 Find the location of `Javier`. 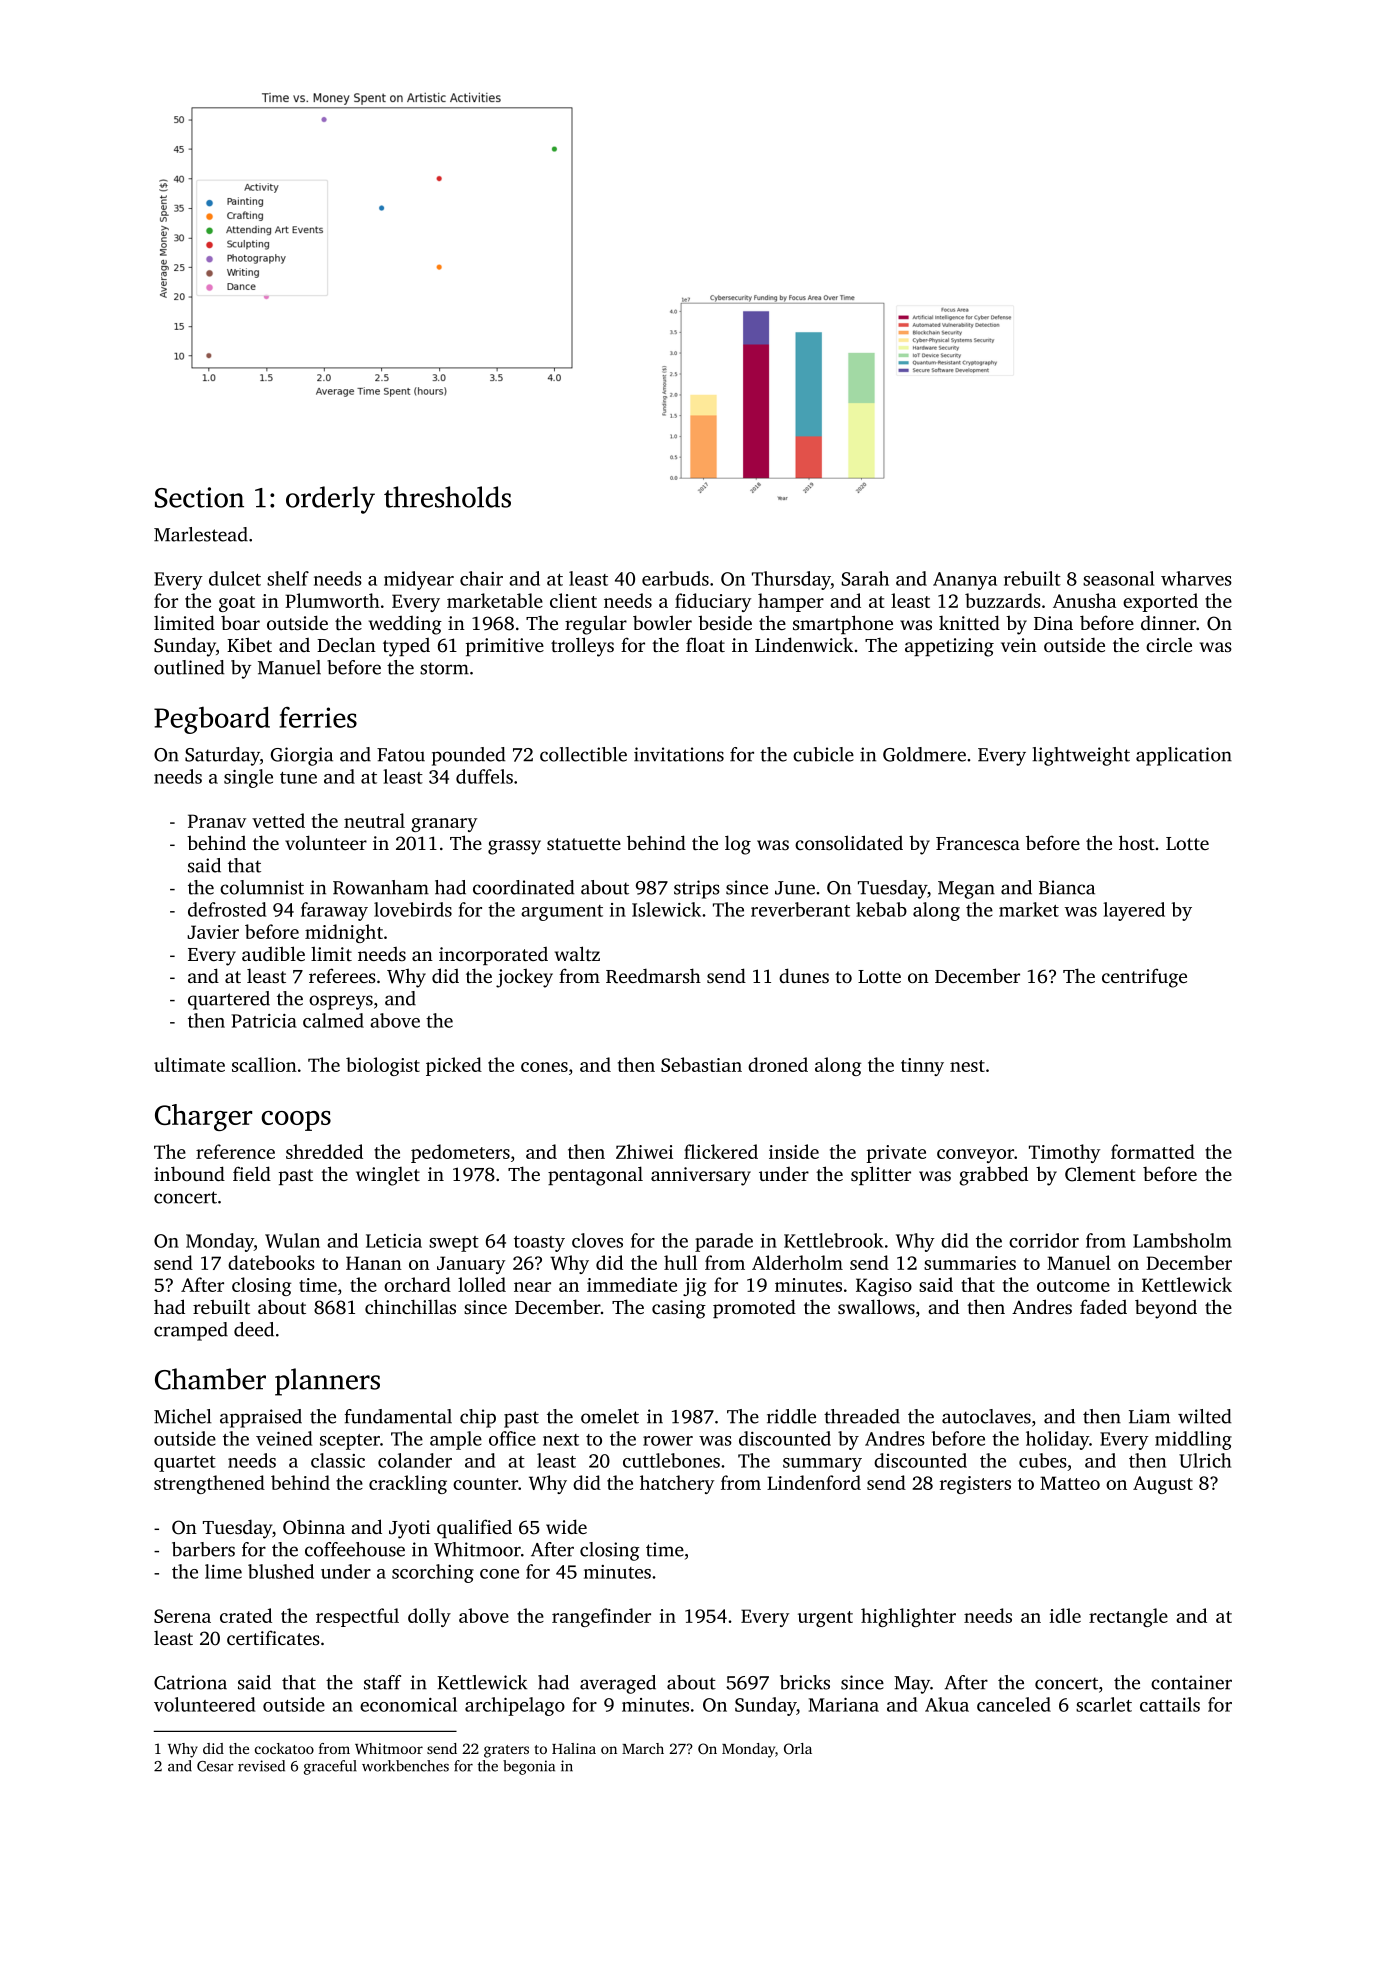

Javier is located at coordinates (213, 932).
